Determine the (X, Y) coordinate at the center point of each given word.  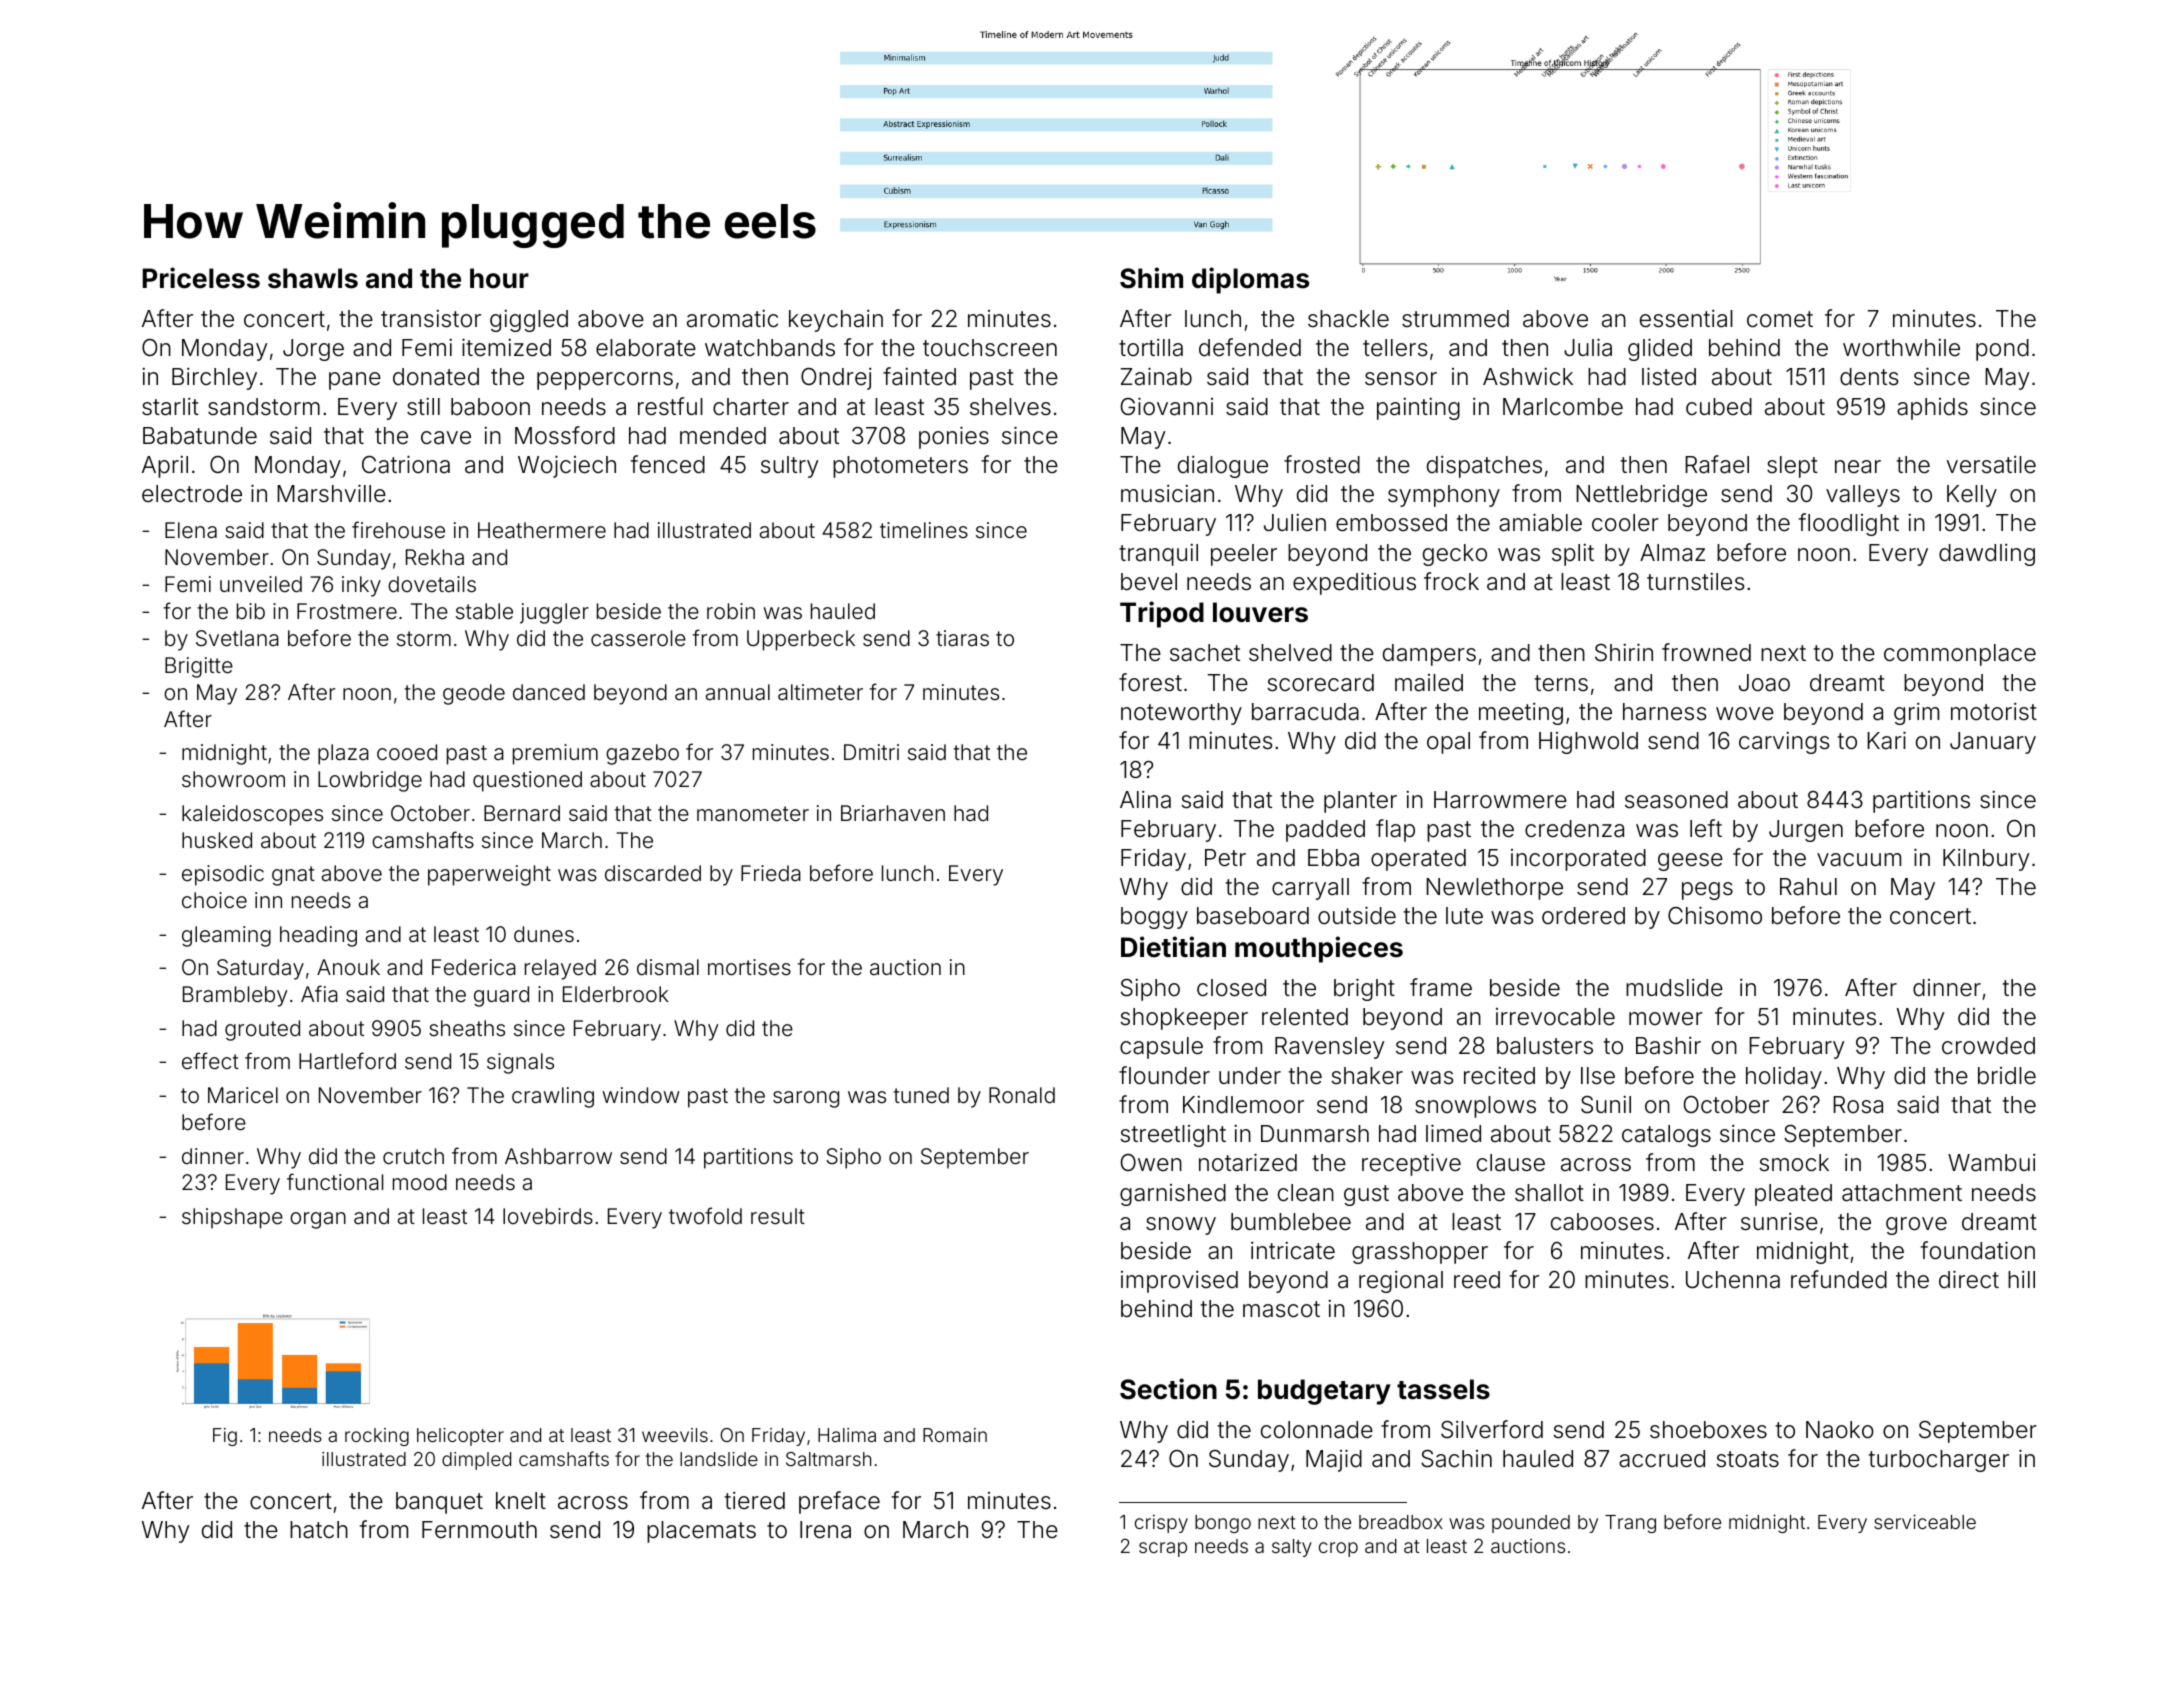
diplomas (1250, 280)
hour (499, 278)
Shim (1151, 278)
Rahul (1808, 887)
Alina (1145, 800)
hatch (319, 1530)
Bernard (522, 813)
